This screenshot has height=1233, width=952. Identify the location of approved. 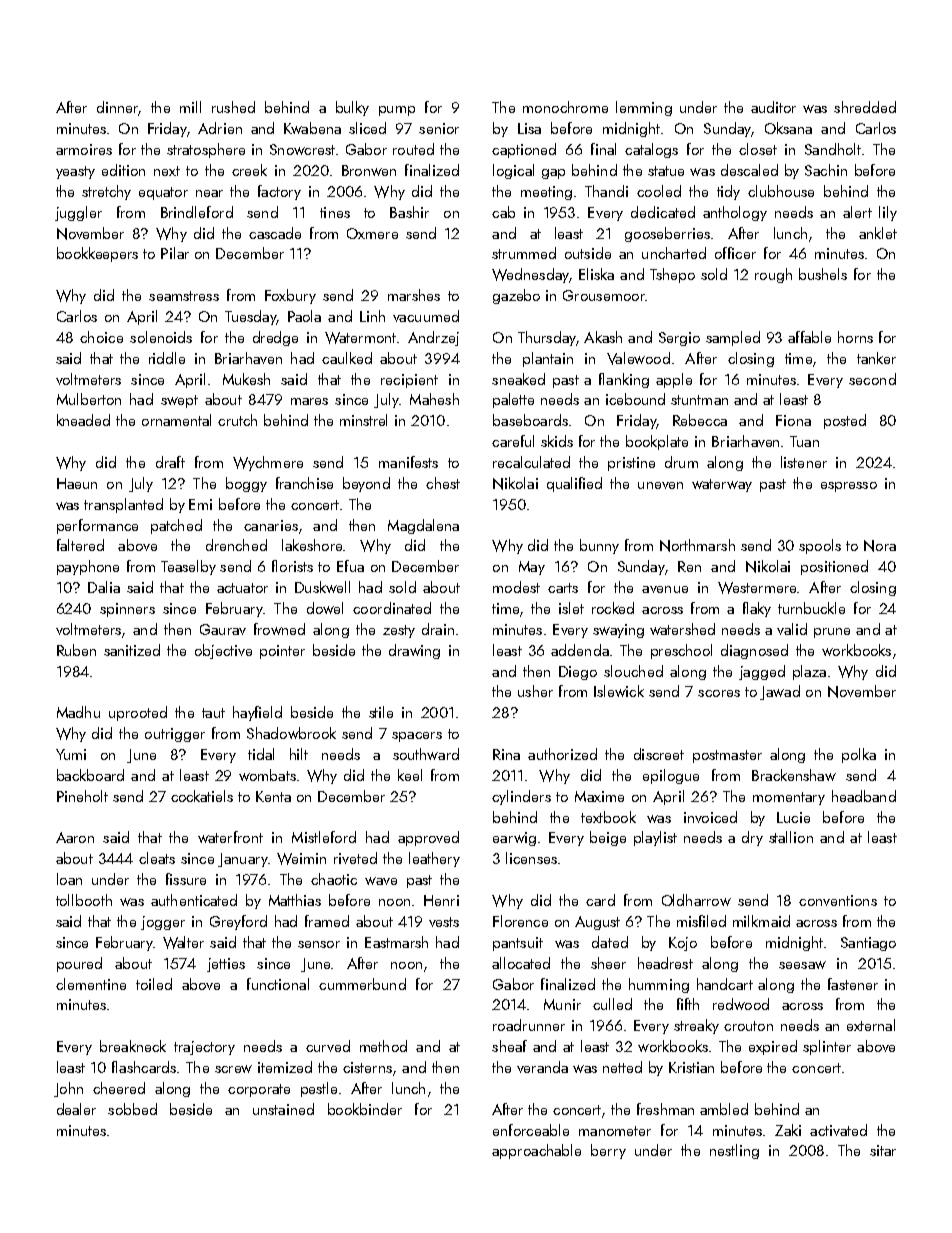
(428, 838).
